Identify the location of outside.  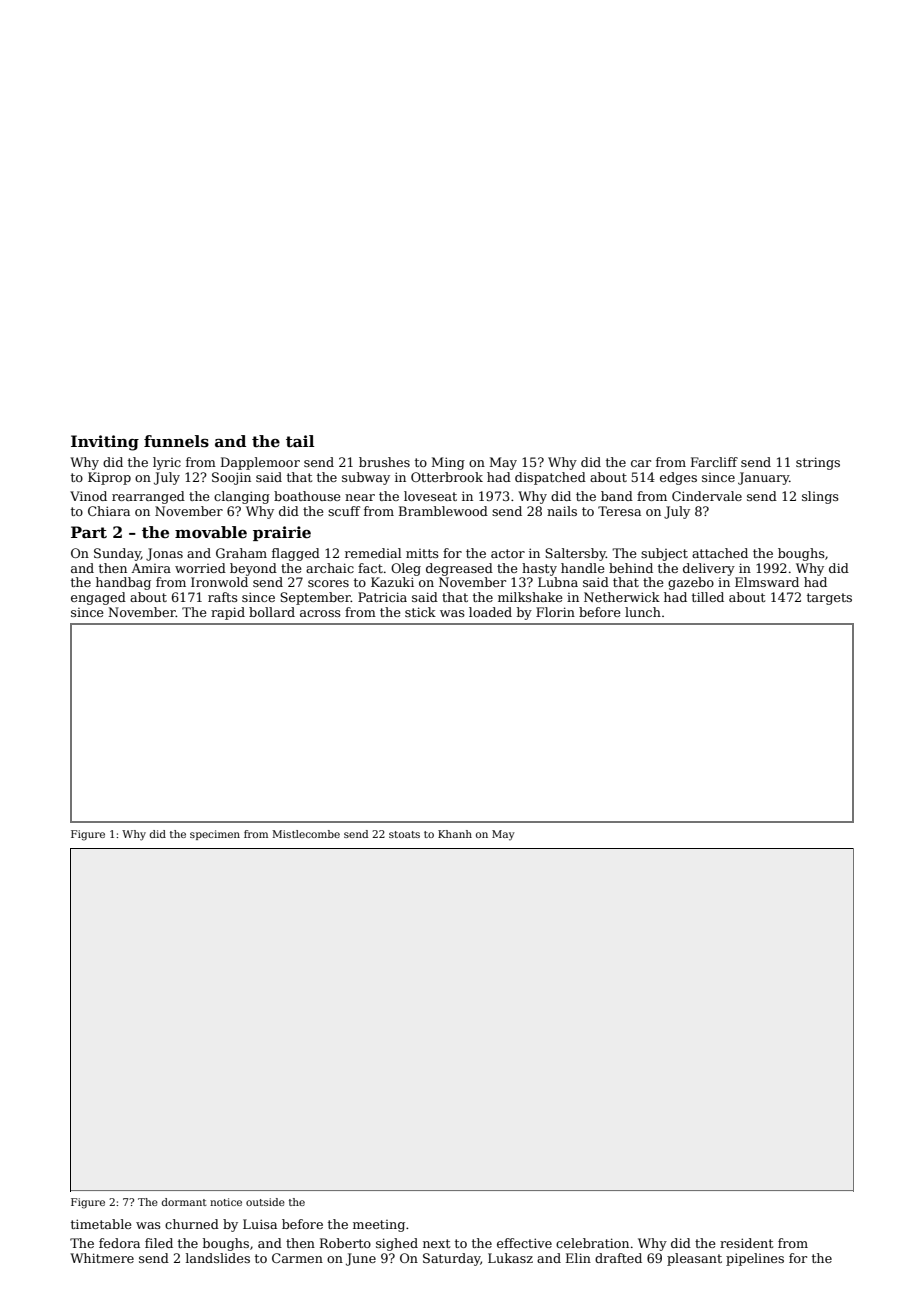
(265, 1202).
